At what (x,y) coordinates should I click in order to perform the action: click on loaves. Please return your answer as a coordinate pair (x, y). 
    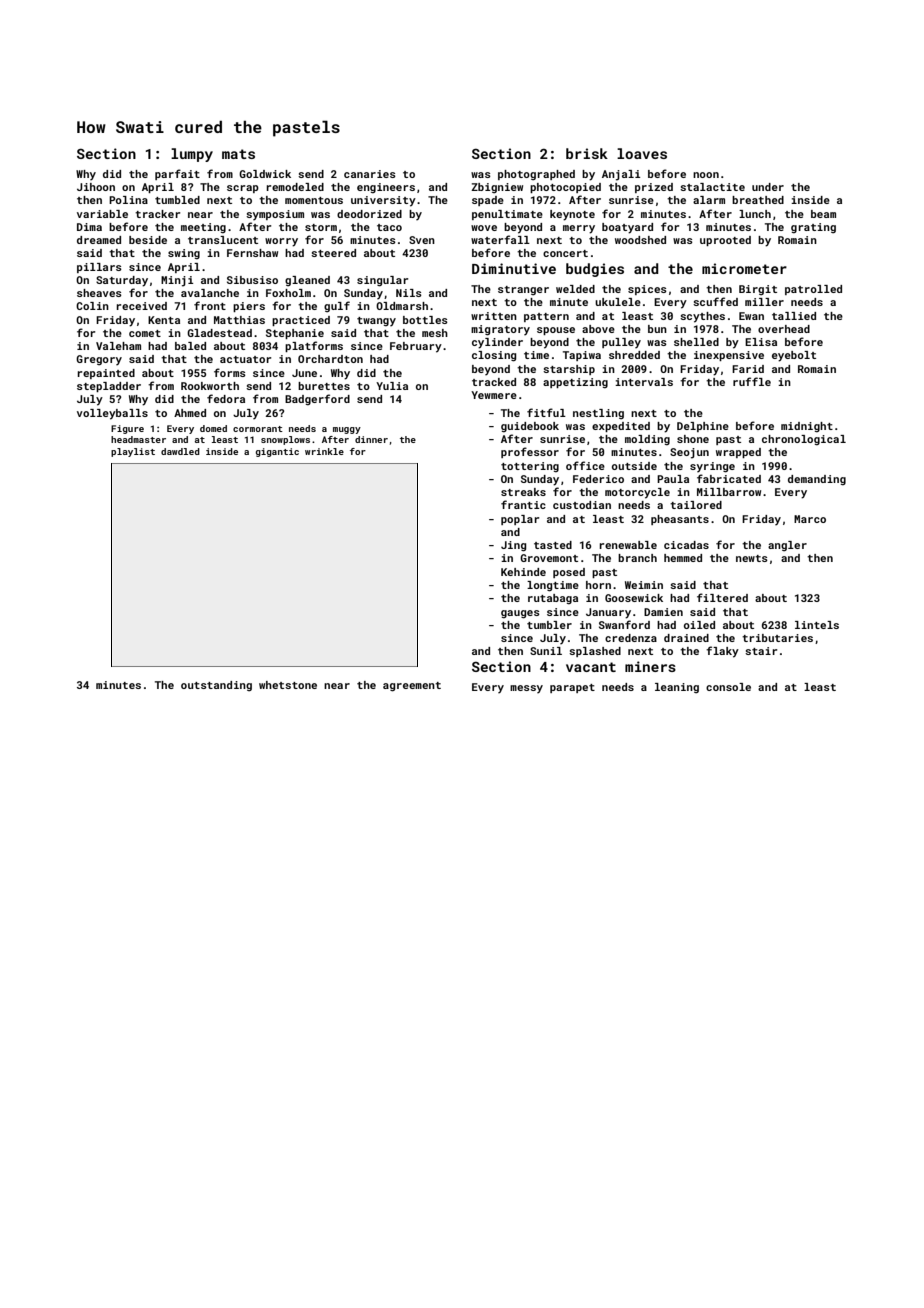
    Looking at the image, I should click on (642, 153).
